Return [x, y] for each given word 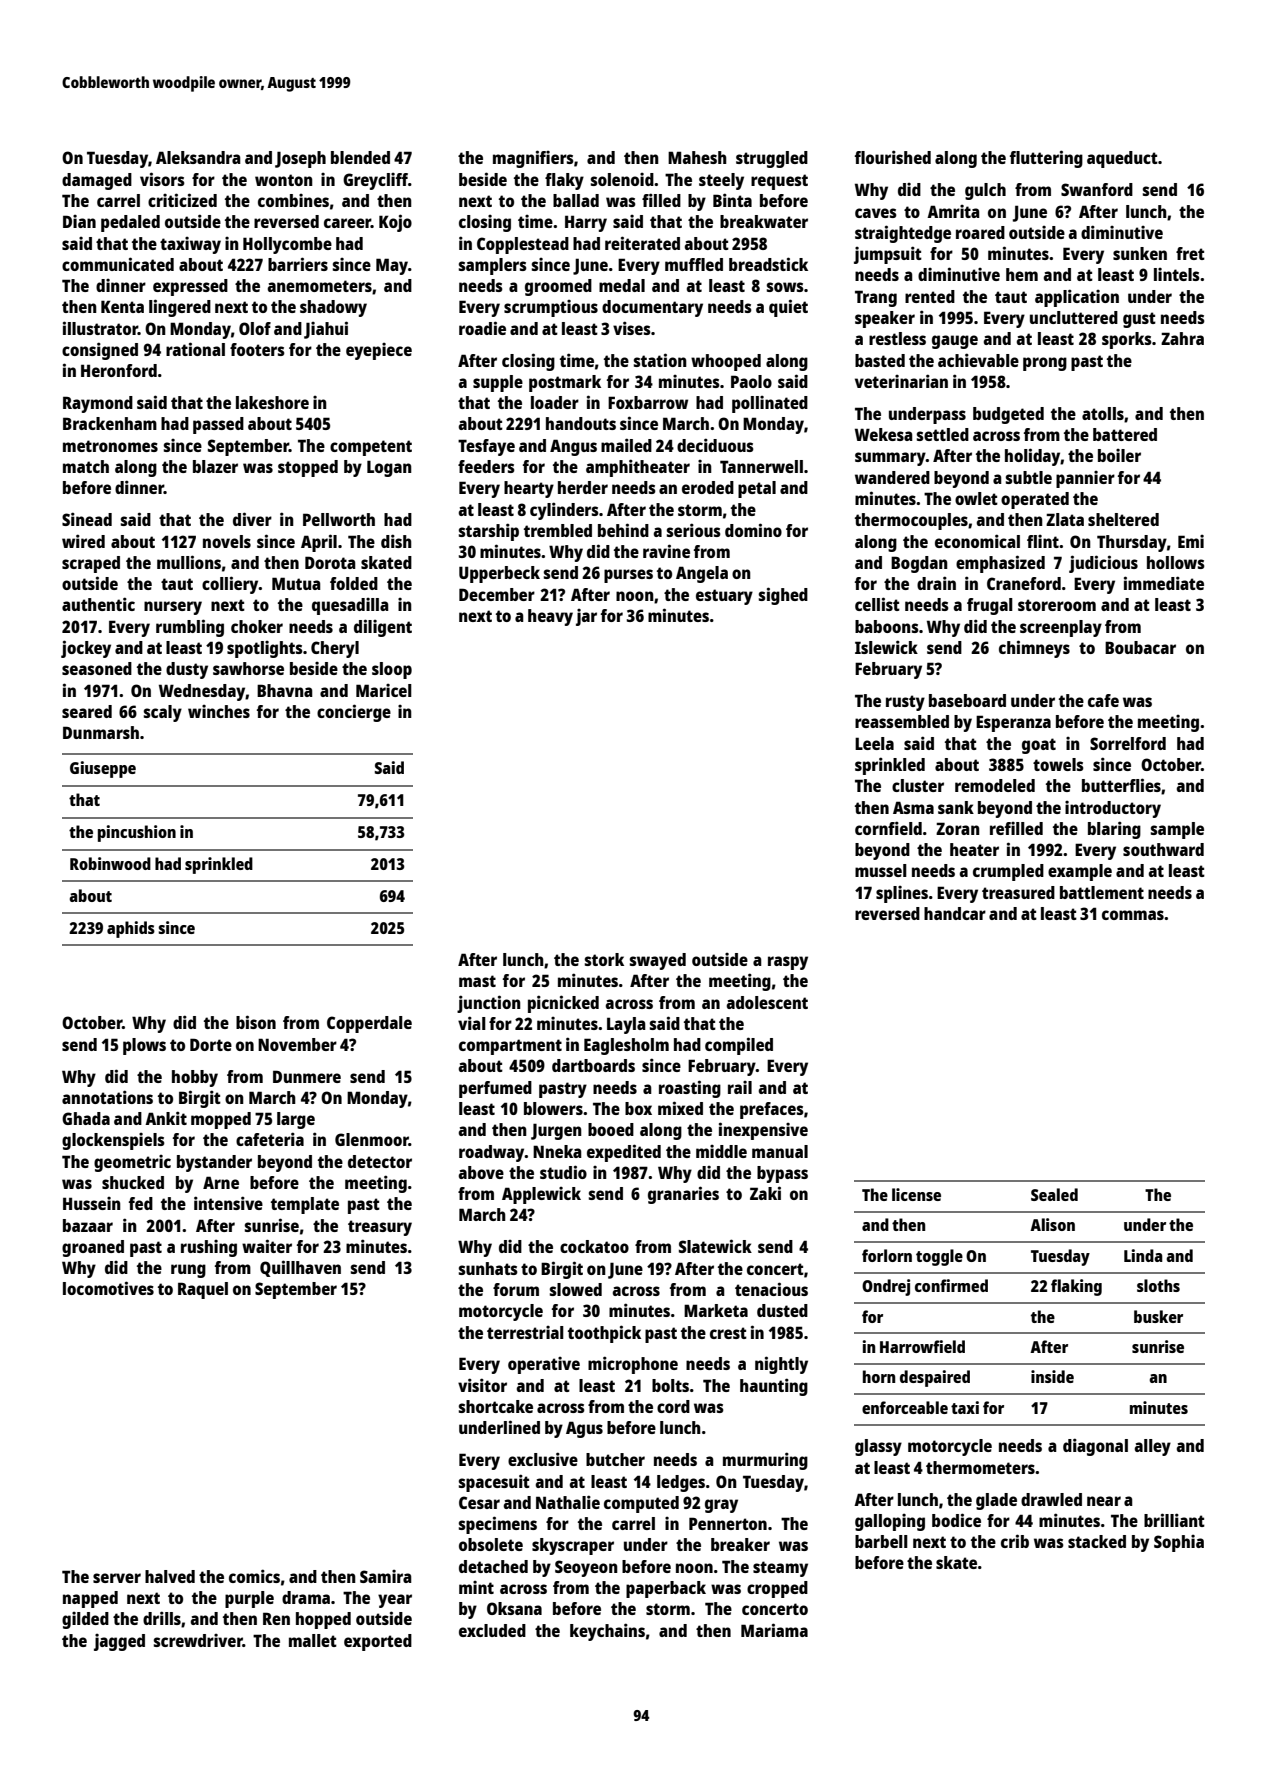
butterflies [1121, 785]
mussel [881, 870]
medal [622, 285]
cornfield [888, 828]
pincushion [137, 833]
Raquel [203, 1290]
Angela [702, 574]
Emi [1191, 541]
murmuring [765, 1461]
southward [1163, 849]
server [117, 1578]
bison [256, 1022]
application [1077, 298]
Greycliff [375, 181]
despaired [935, 1378]
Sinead [87, 519]
